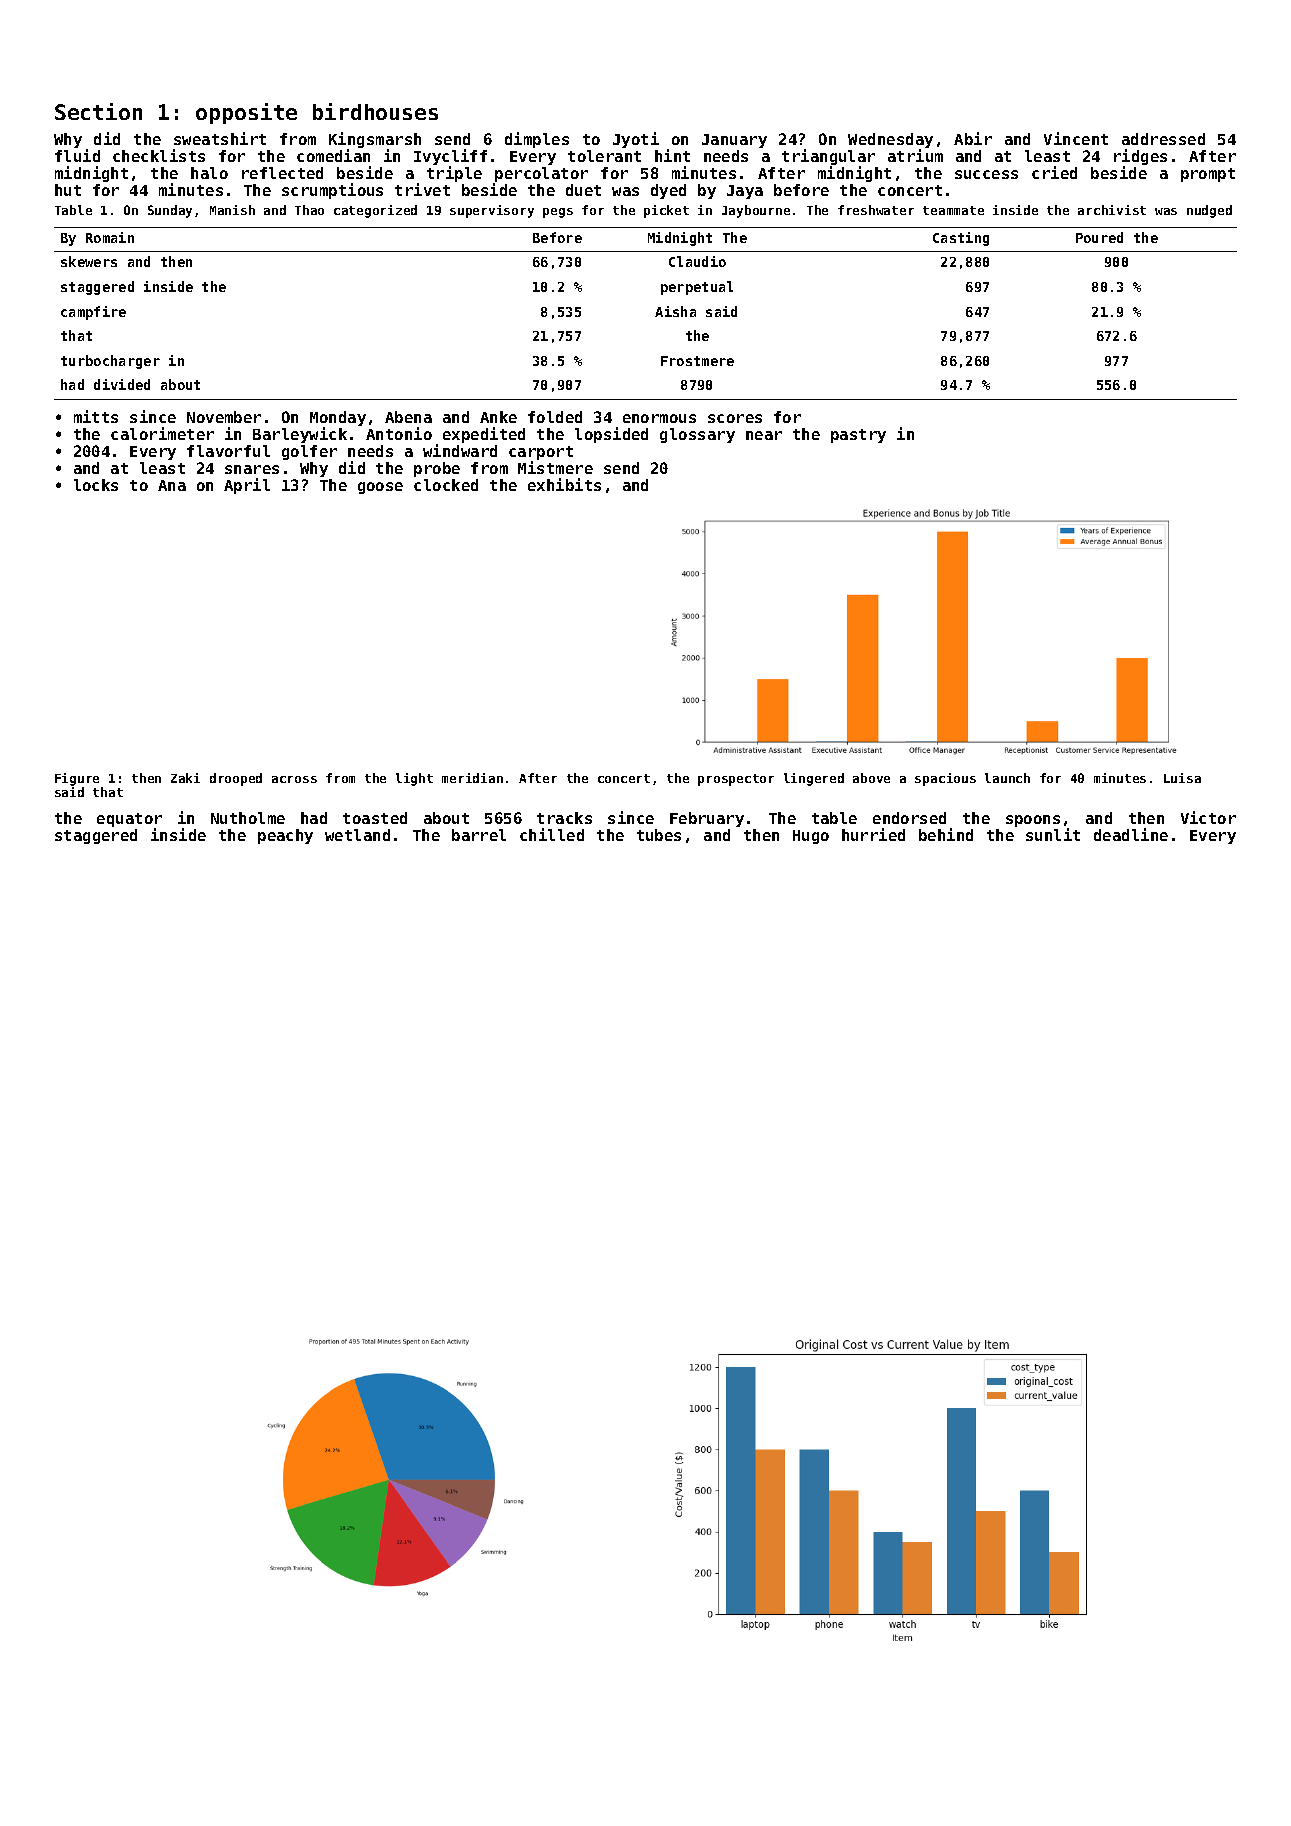  Describe the element at coordinates (736, 780) in the image. I see `prospector` at that location.
